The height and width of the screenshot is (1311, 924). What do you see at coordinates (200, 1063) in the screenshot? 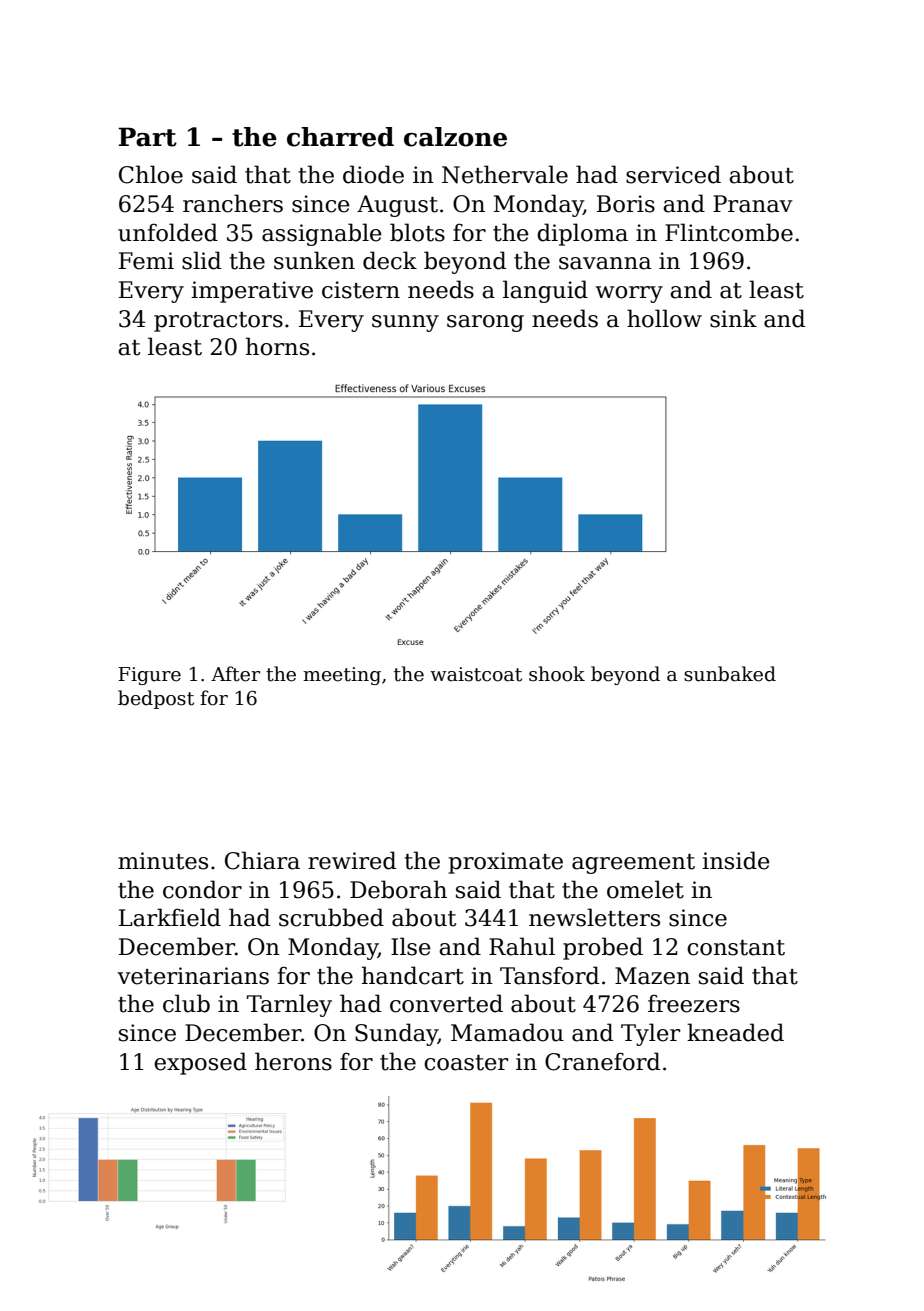
I see `exposed` at bounding box center [200, 1063].
